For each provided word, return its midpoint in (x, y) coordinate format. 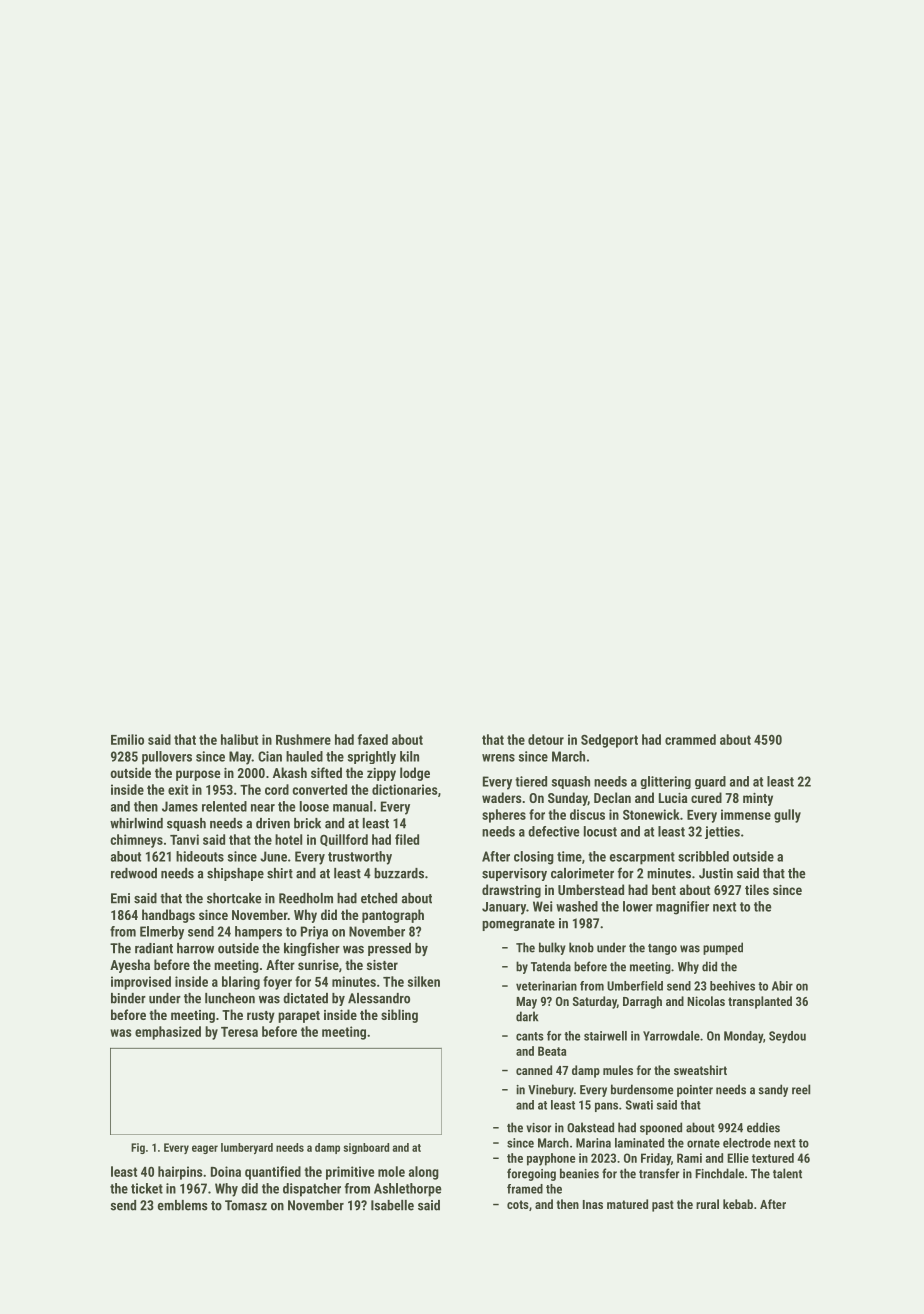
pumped (723, 948)
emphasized (168, 1033)
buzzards (399, 873)
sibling (399, 1016)
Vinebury (551, 1090)
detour (546, 739)
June (273, 856)
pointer (695, 1091)
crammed (690, 739)
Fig (138, 1148)
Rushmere (303, 739)
